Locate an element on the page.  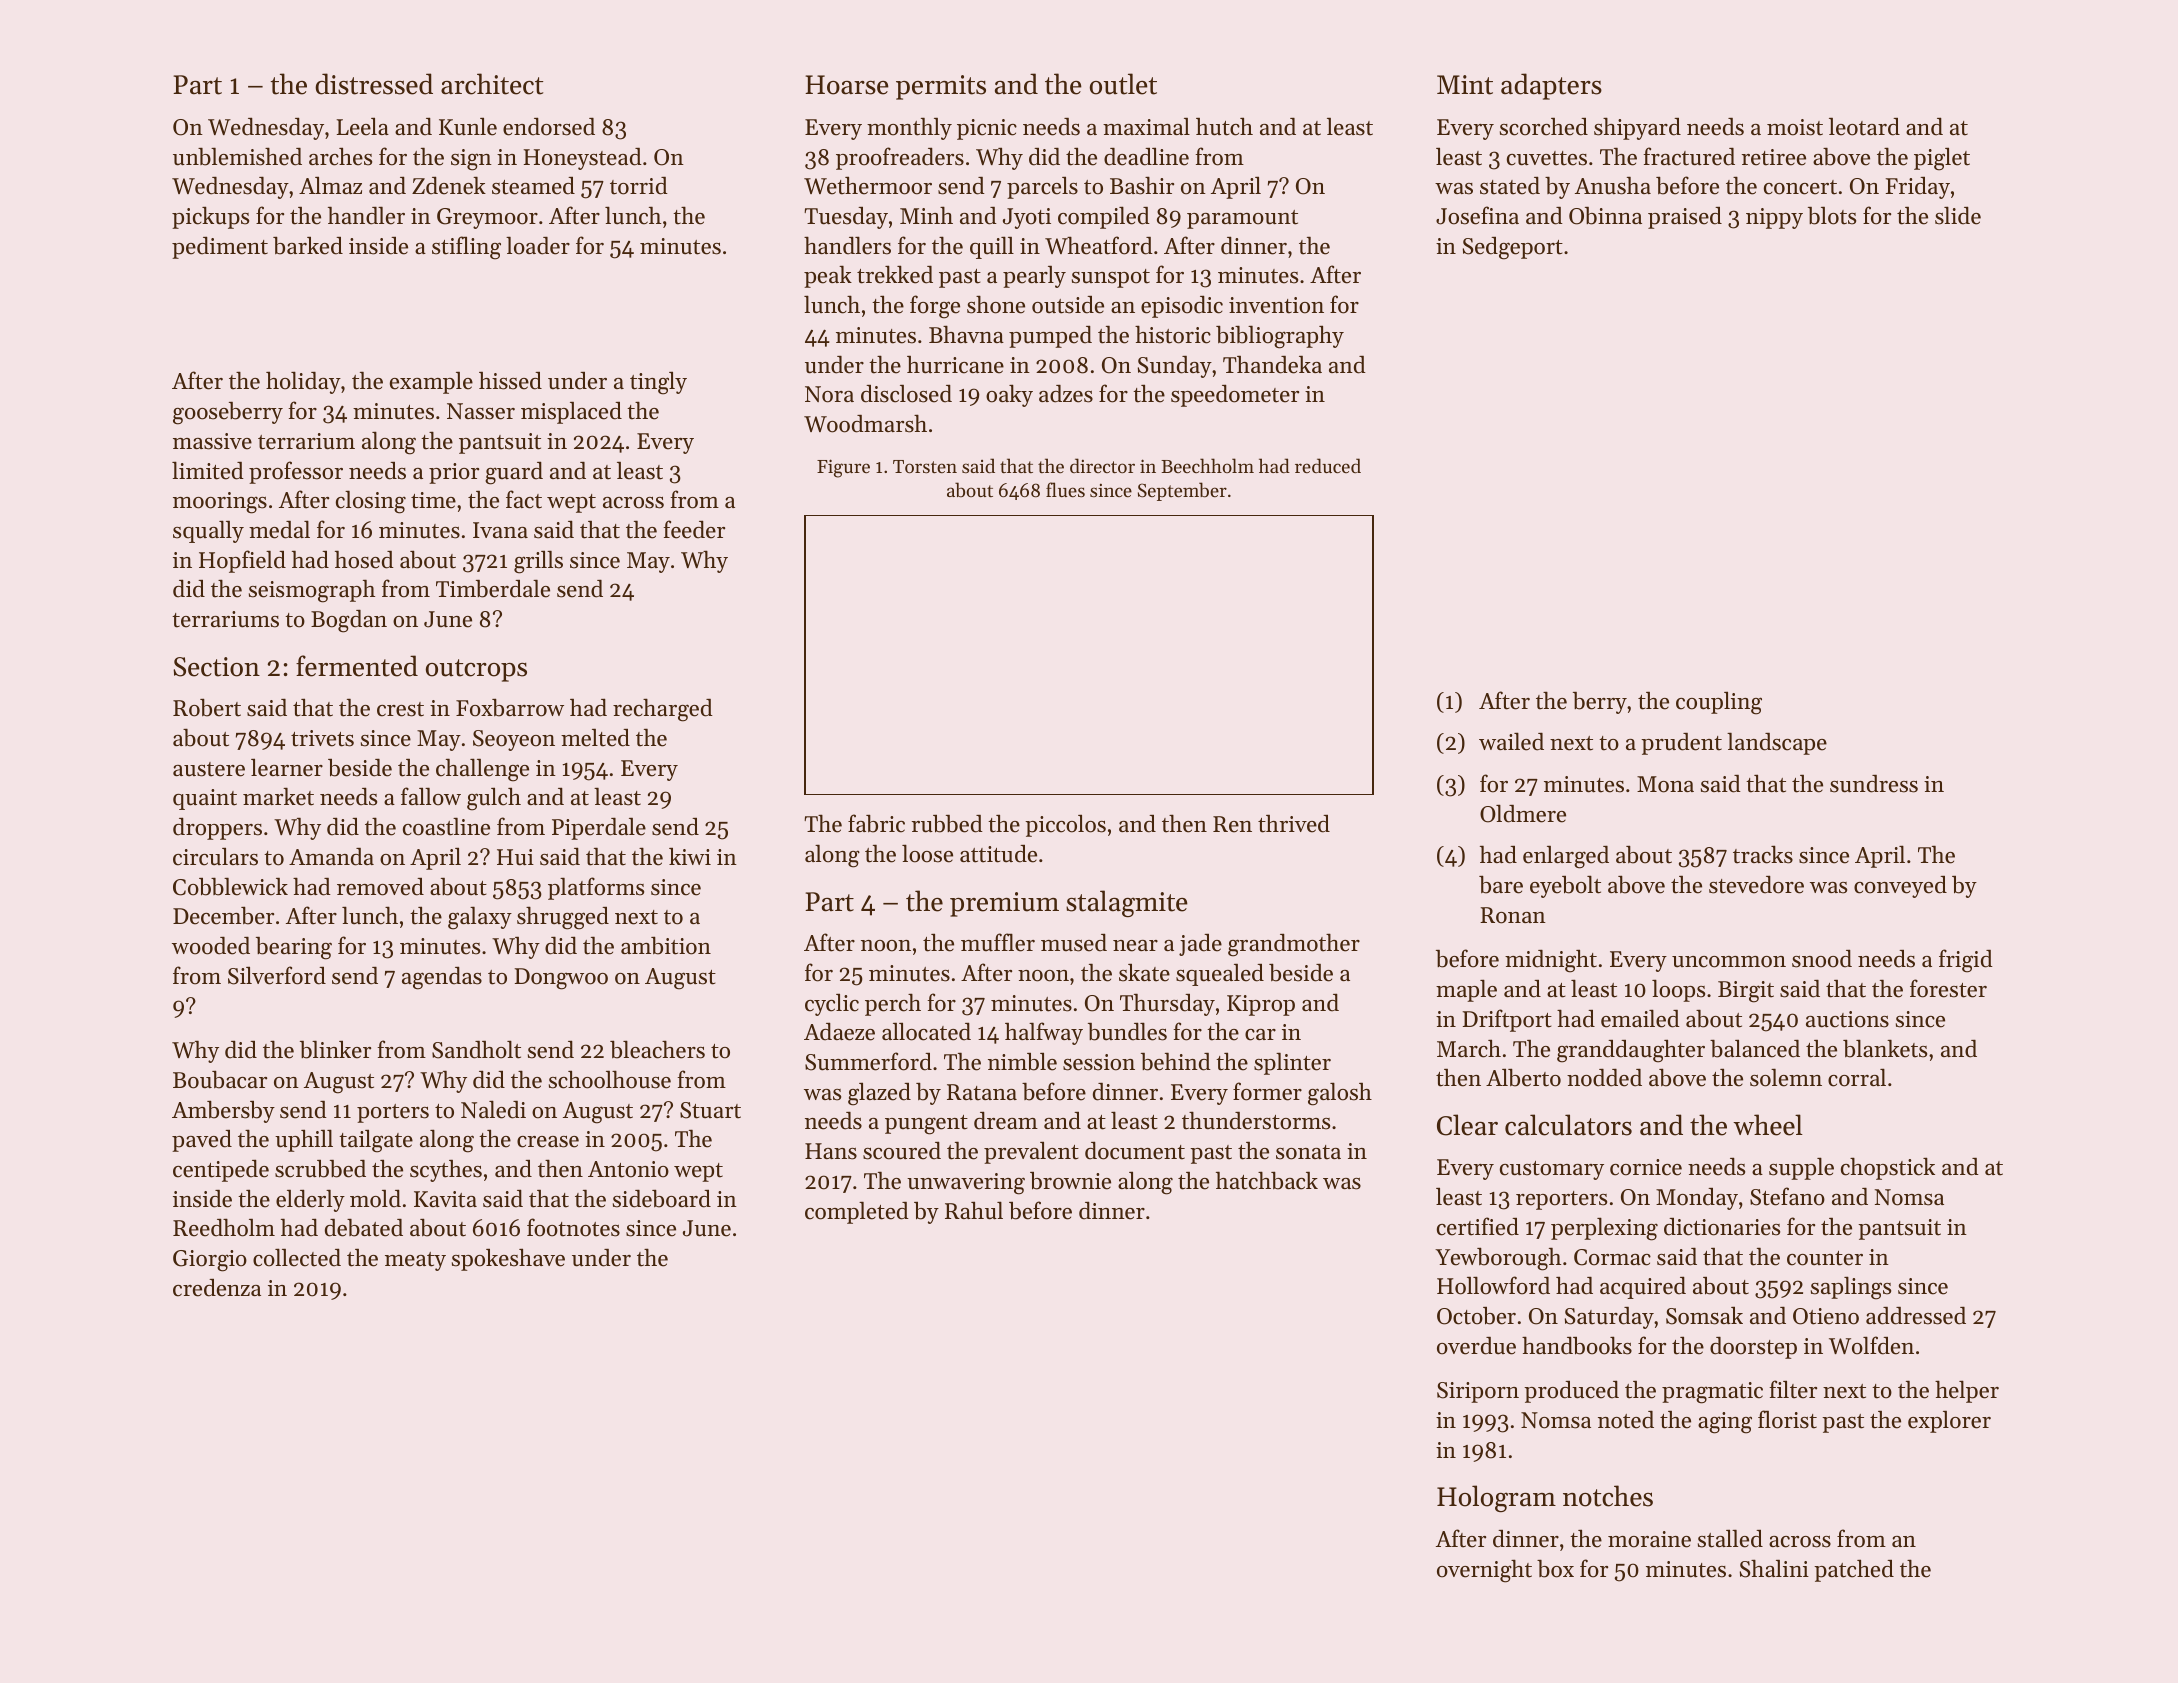
credenza is located at coordinates (217, 1288).
